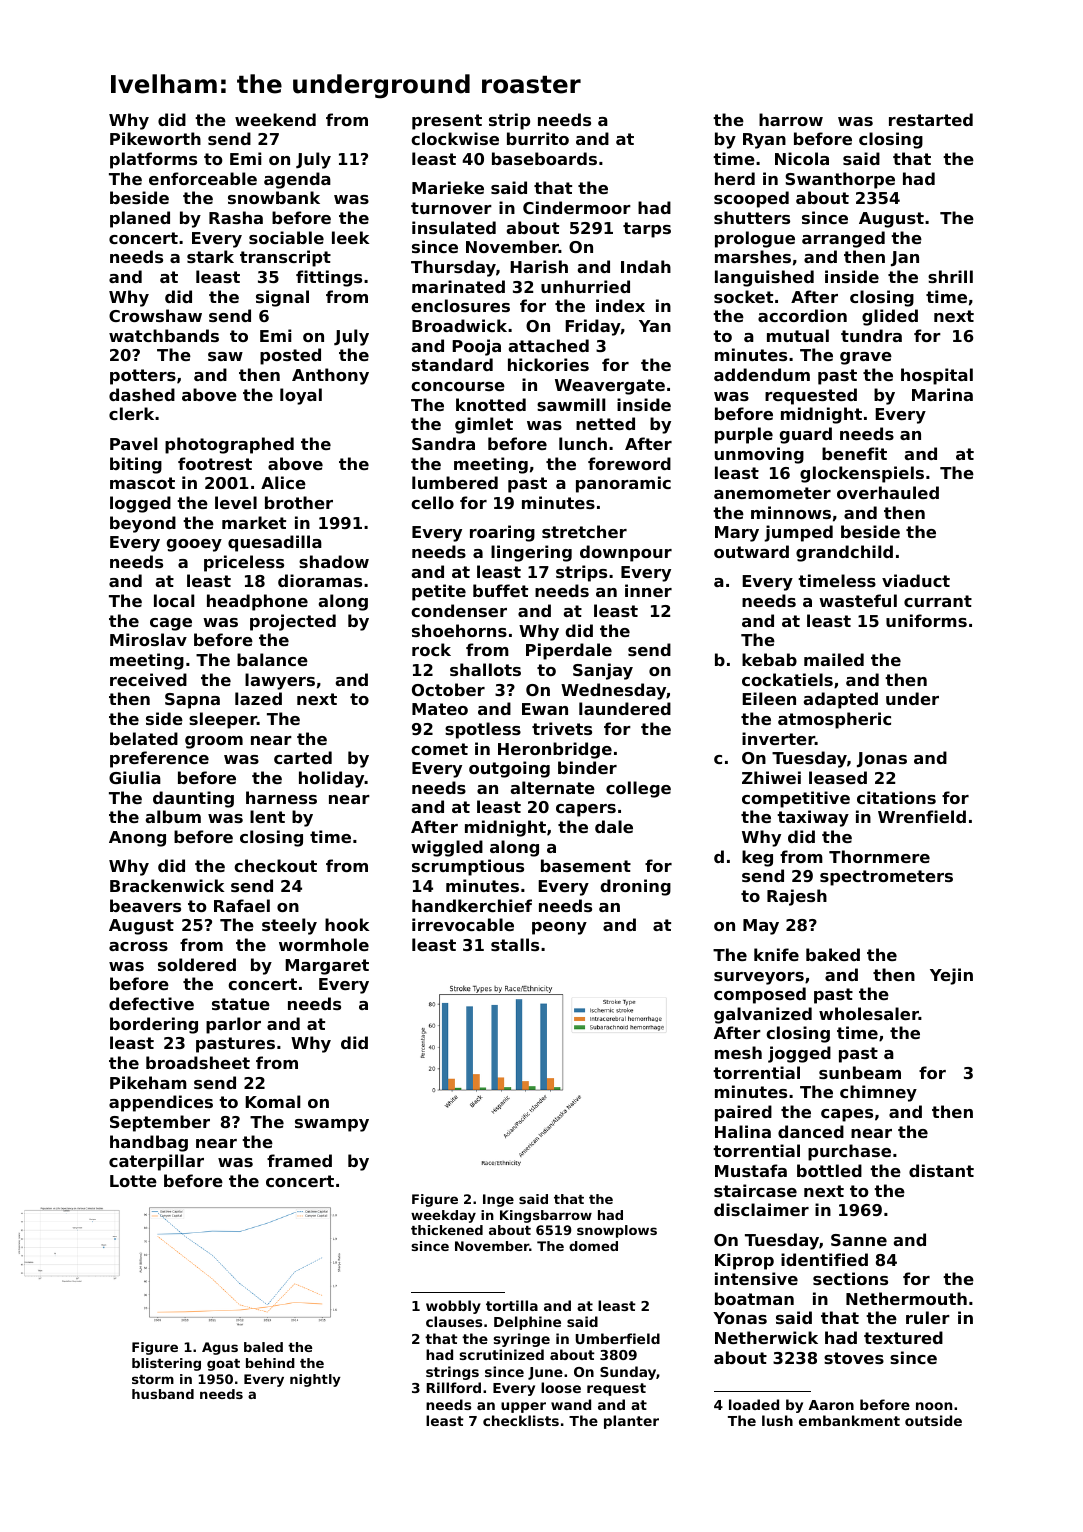  I want to click on received, so click(148, 679).
